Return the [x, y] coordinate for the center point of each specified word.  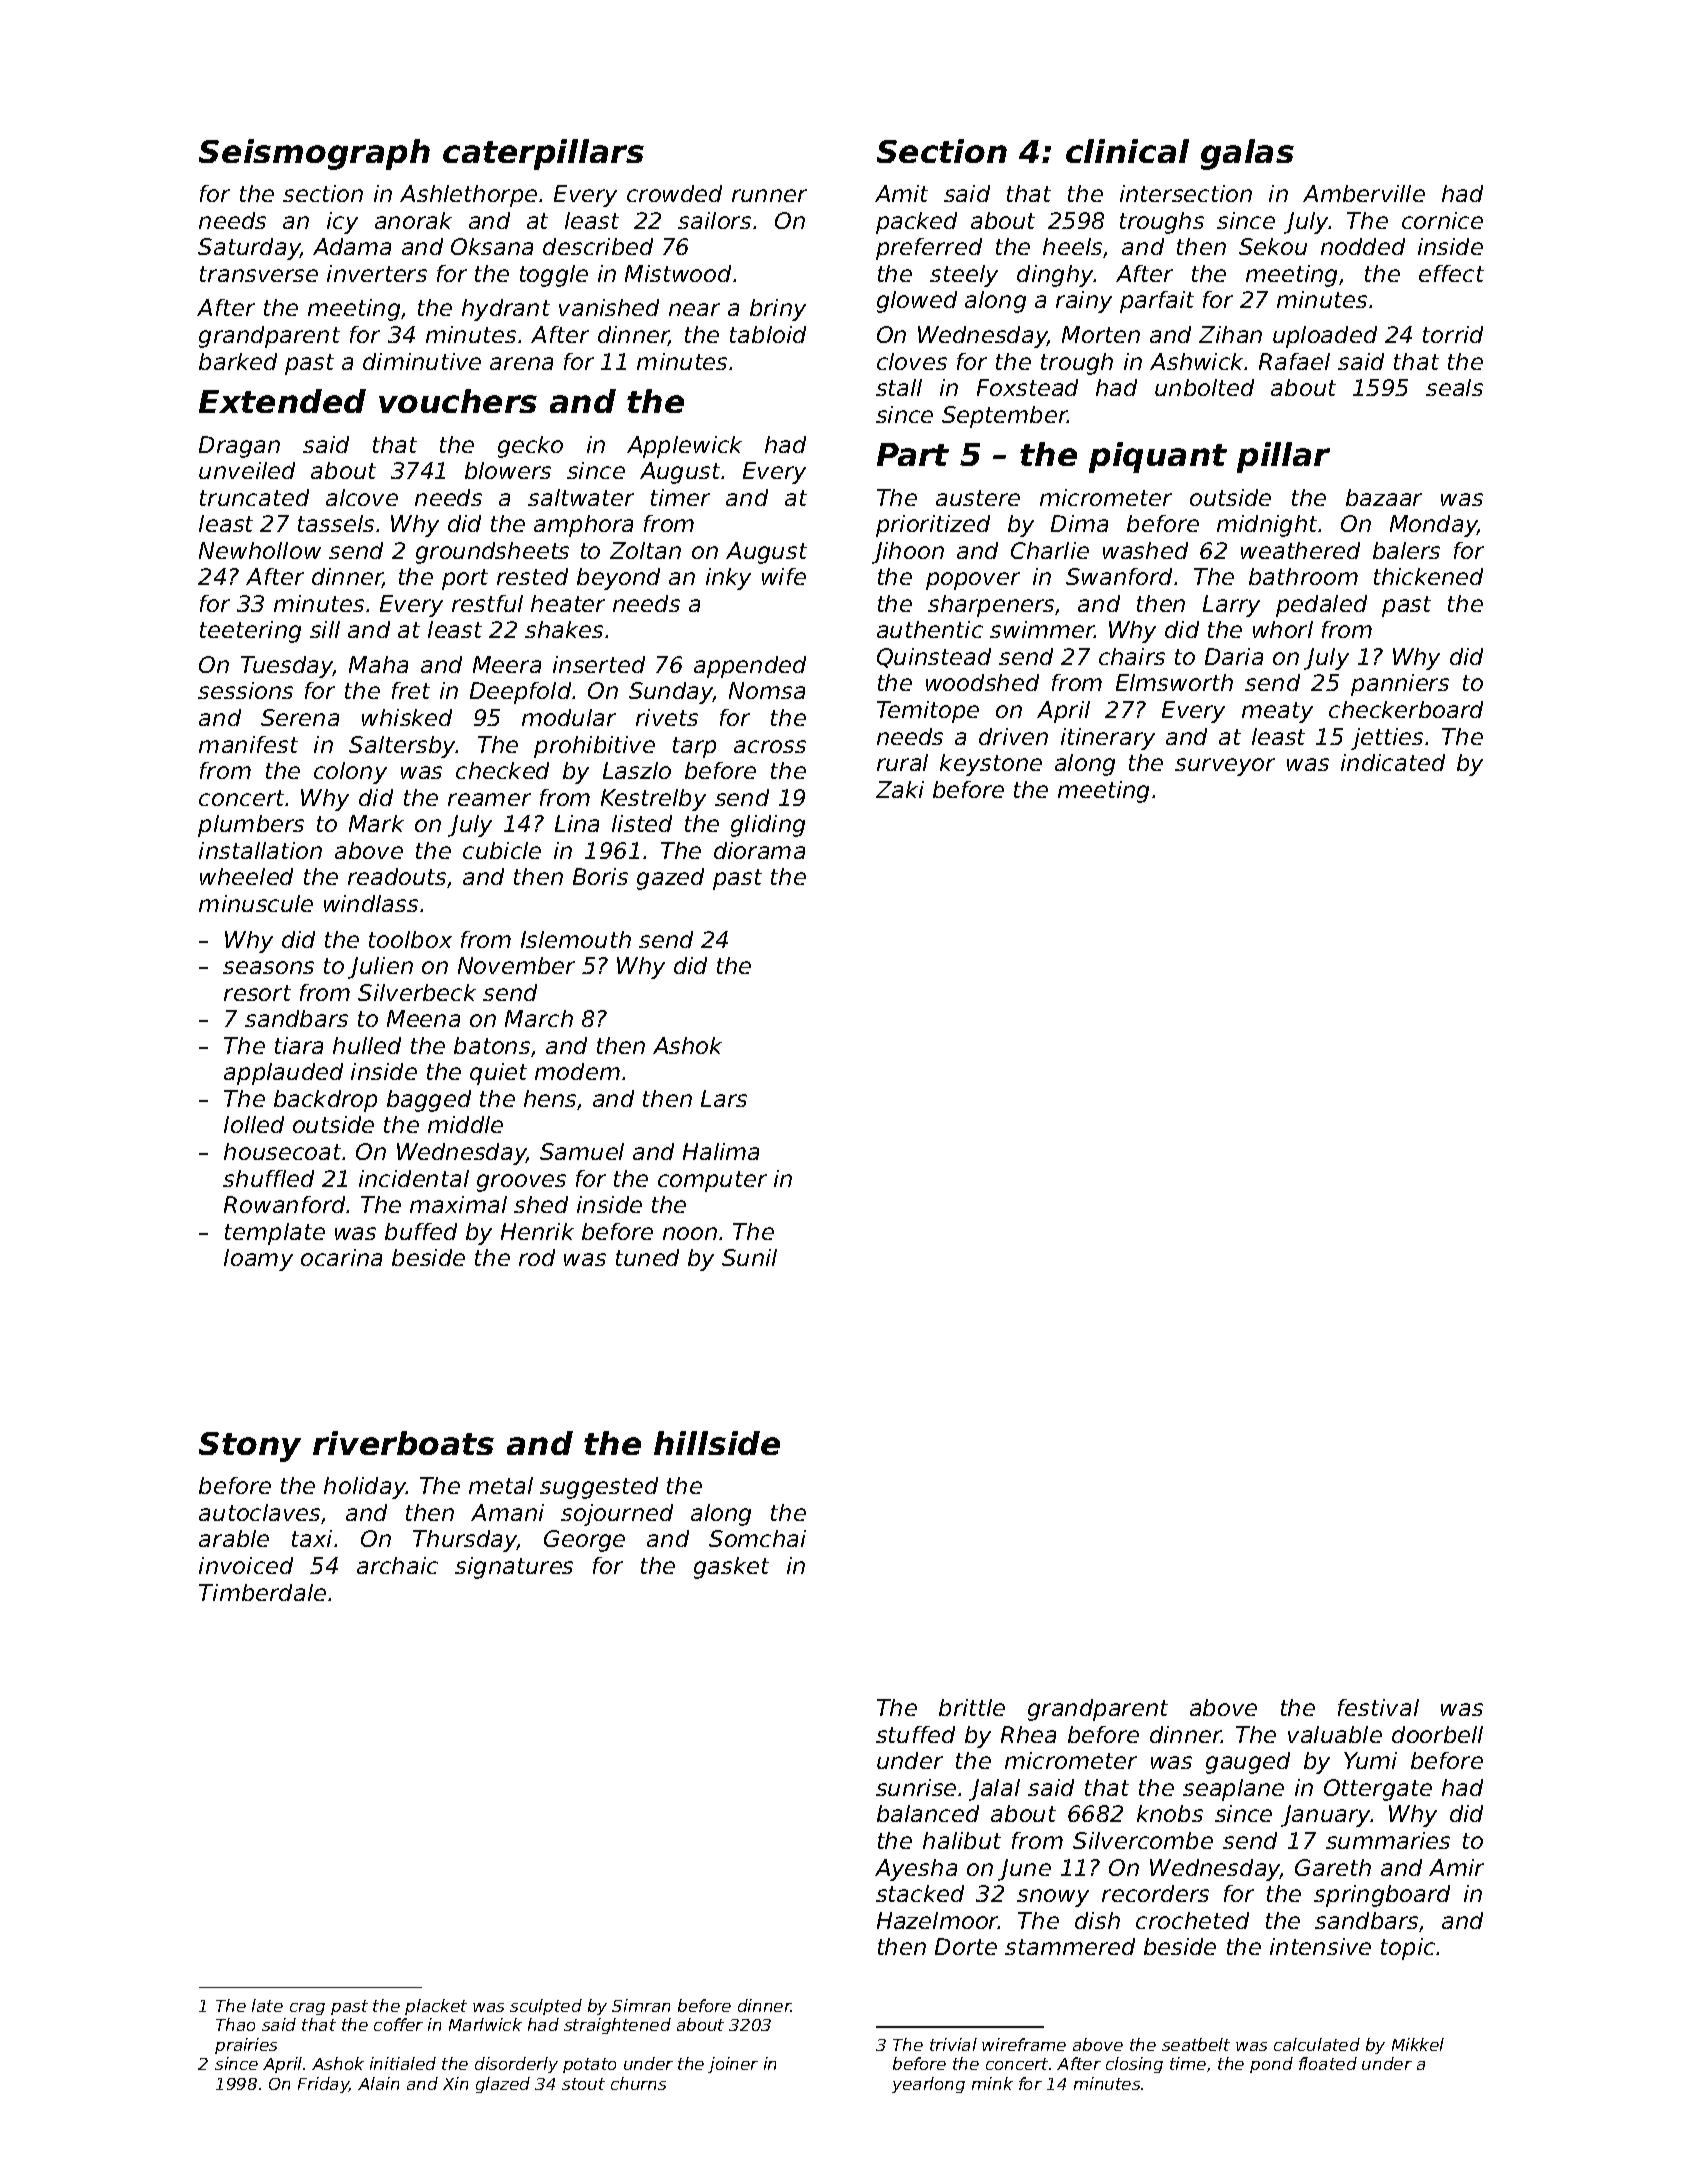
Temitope [928, 712]
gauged [1248, 1763]
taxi [312, 1538]
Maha [378, 664]
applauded [283, 1074]
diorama [759, 850]
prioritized [933, 526]
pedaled [1321, 606]
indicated [1393, 762]
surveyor [1225, 767]
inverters [377, 273]
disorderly [516, 2065]
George [584, 1541]
